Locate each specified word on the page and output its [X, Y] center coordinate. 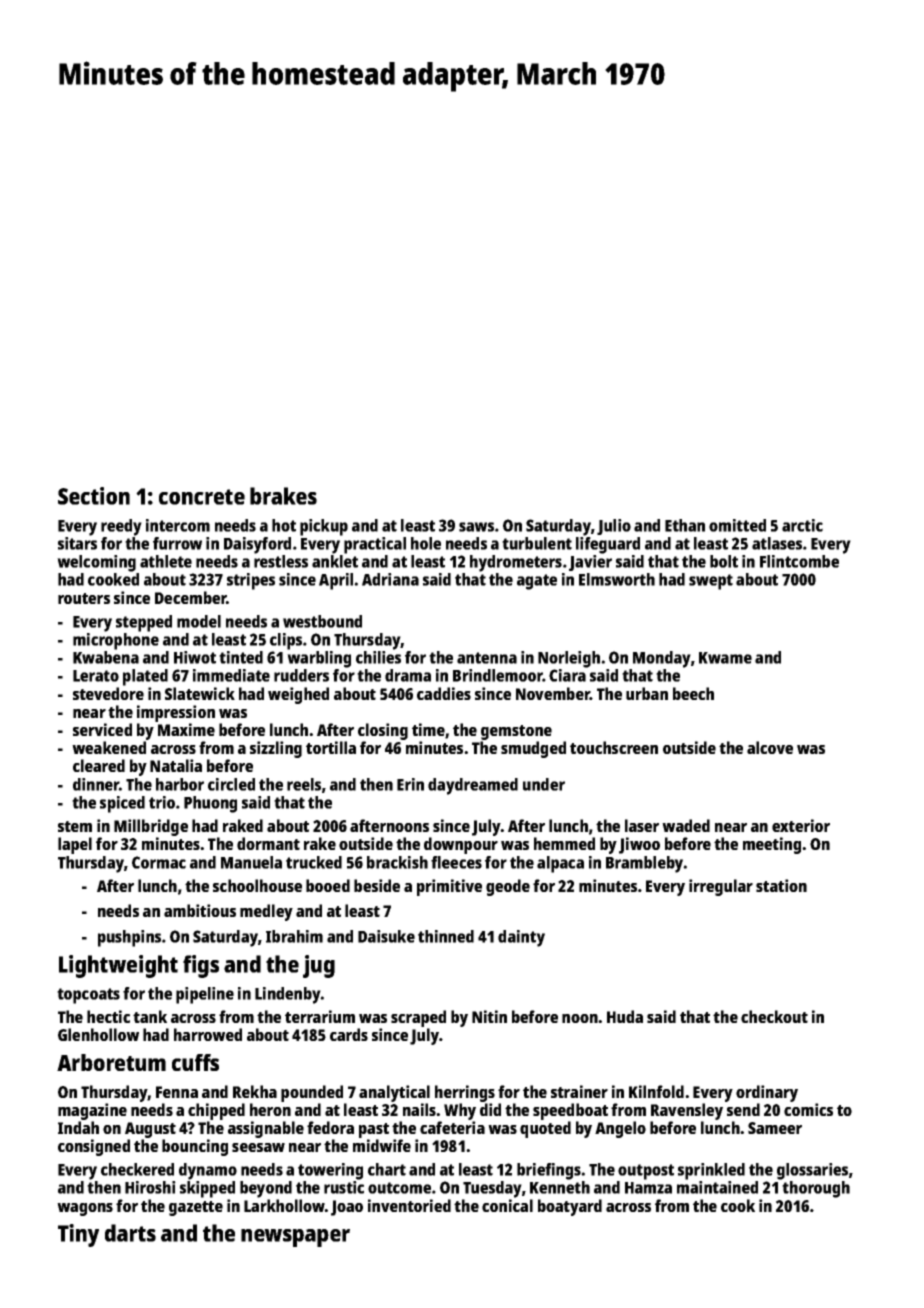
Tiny [78, 1235]
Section [94, 496]
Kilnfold [656, 1091]
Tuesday [492, 1189]
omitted [737, 525]
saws [476, 527]
